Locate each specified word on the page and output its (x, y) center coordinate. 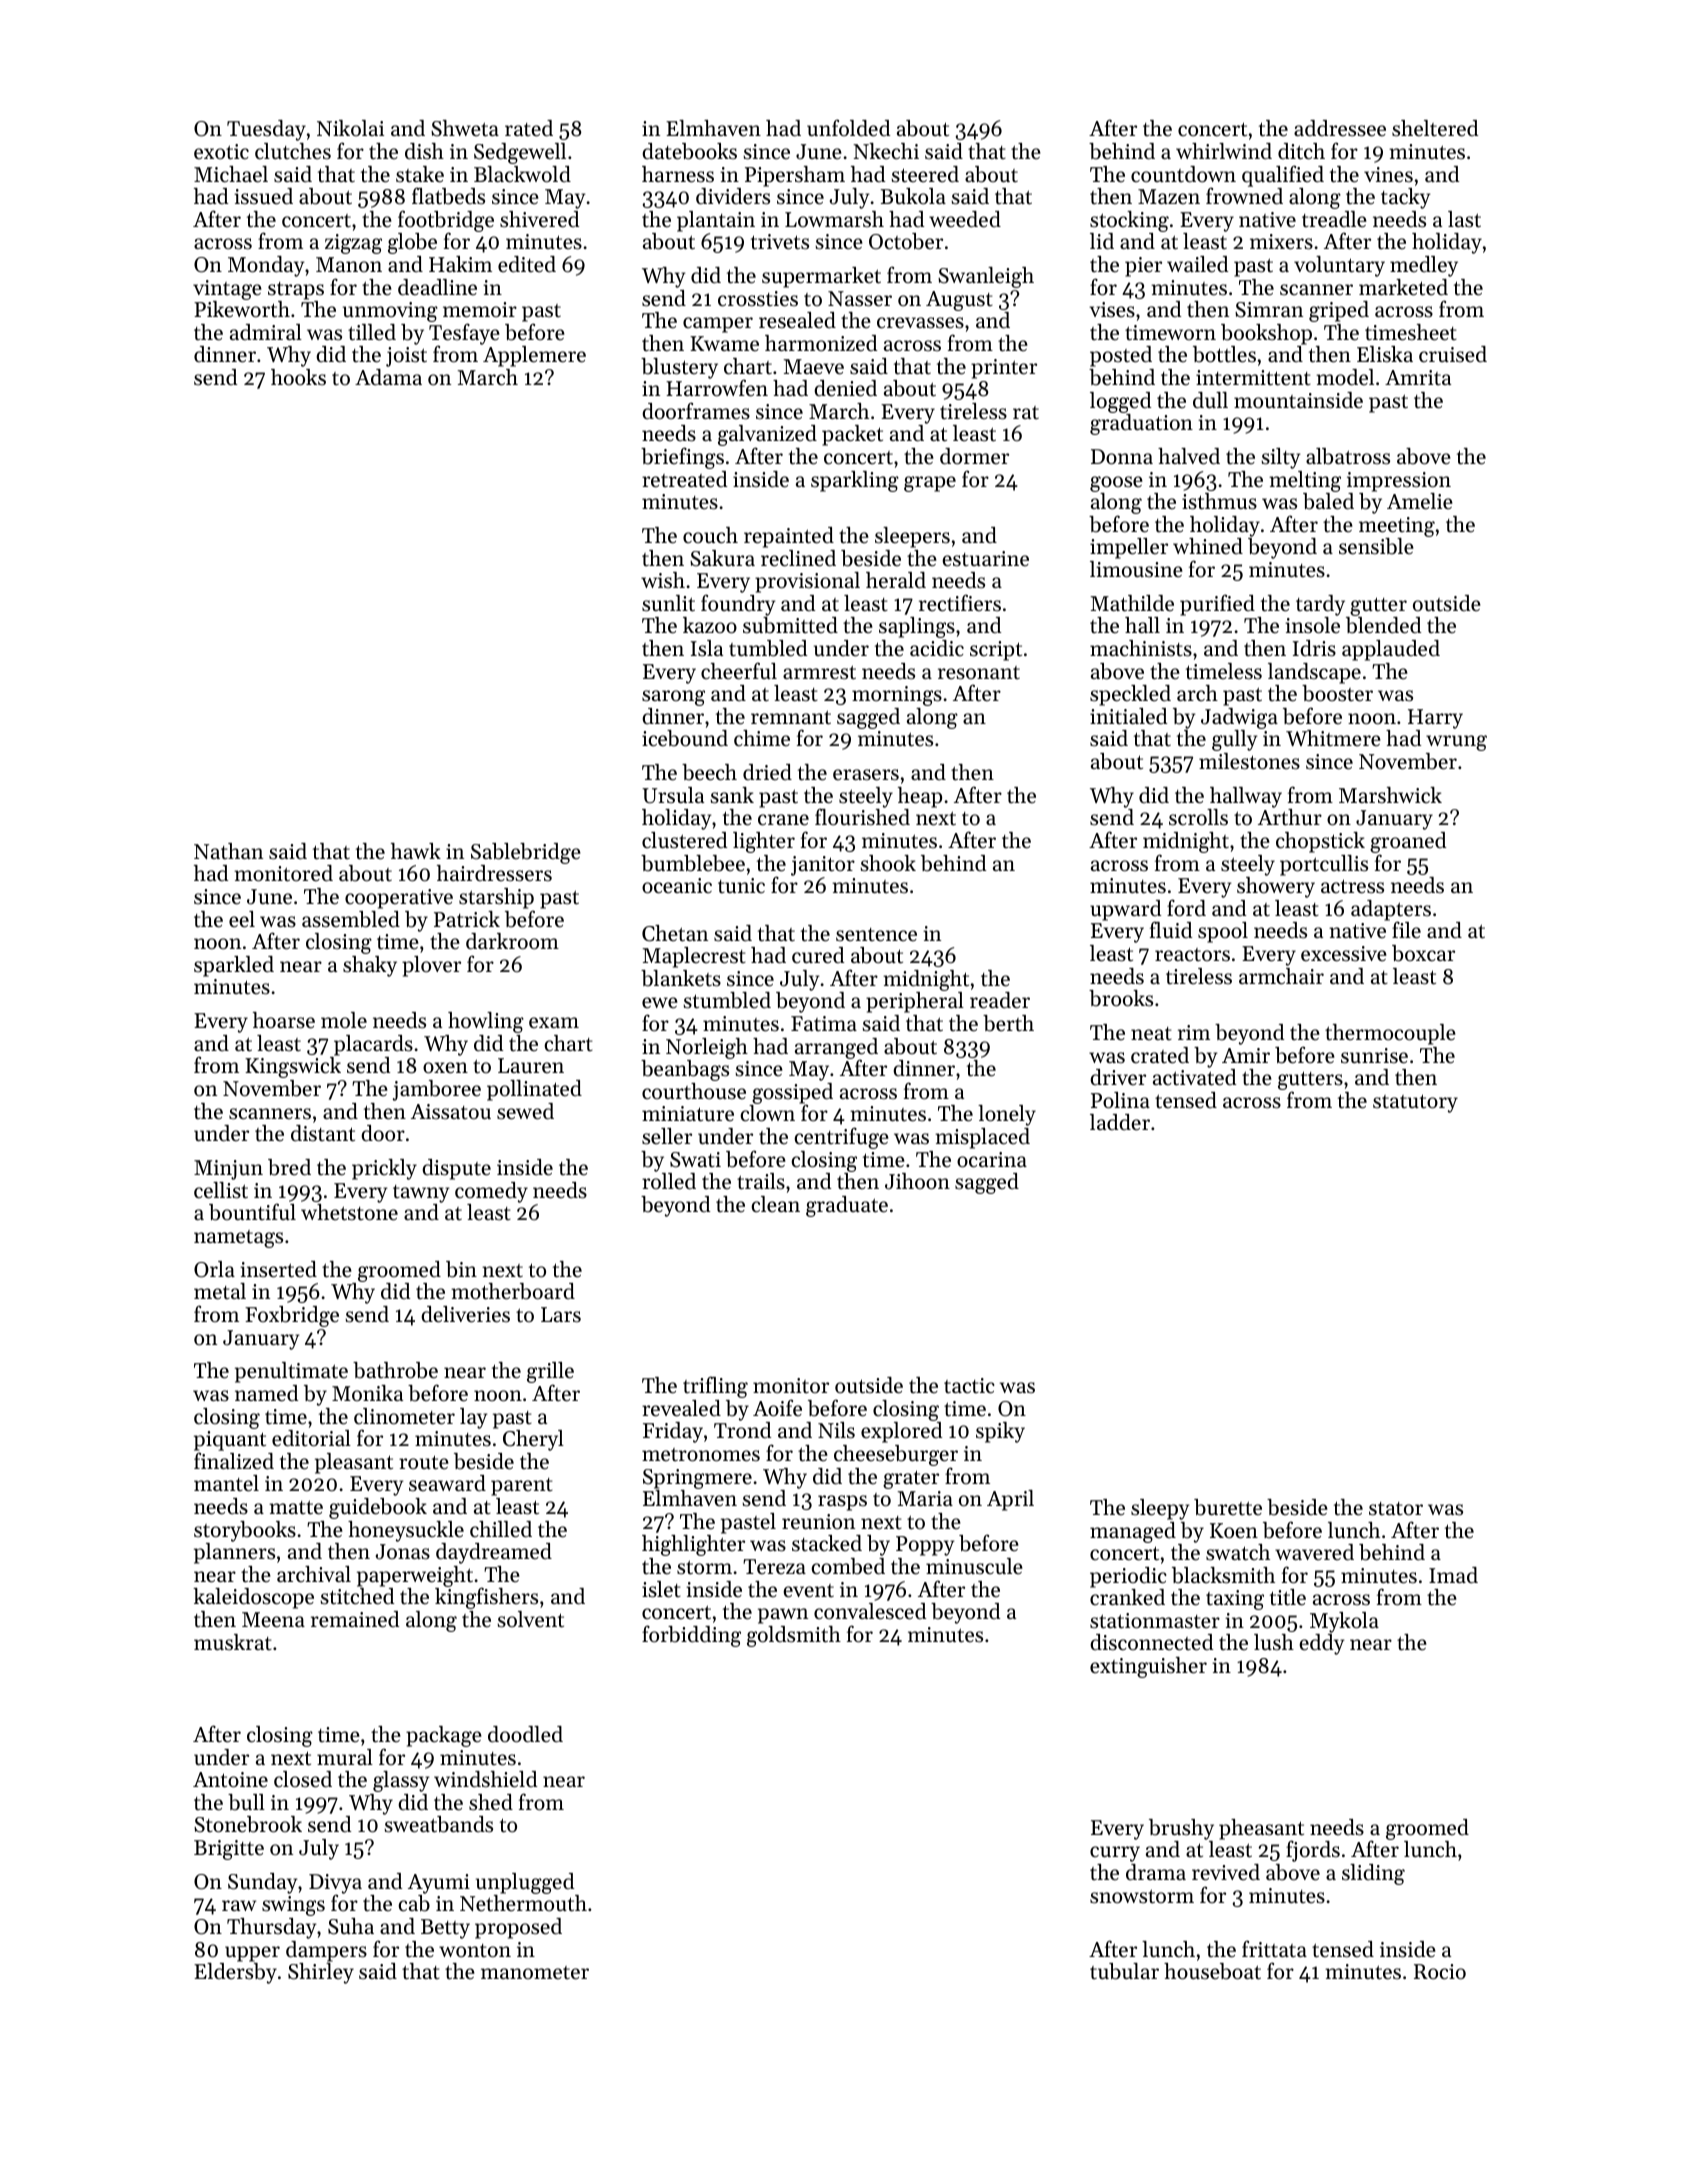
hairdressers (494, 873)
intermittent (1253, 378)
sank (732, 795)
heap (920, 797)
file (1406, 930)
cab (414, 1903)
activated (1194, 1077)
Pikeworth (242, 309)
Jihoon (917, 1181)
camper (718, 325)
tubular (1124, 1971)
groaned (1408, 842)
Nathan (228, 851)
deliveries (465, 1314)
